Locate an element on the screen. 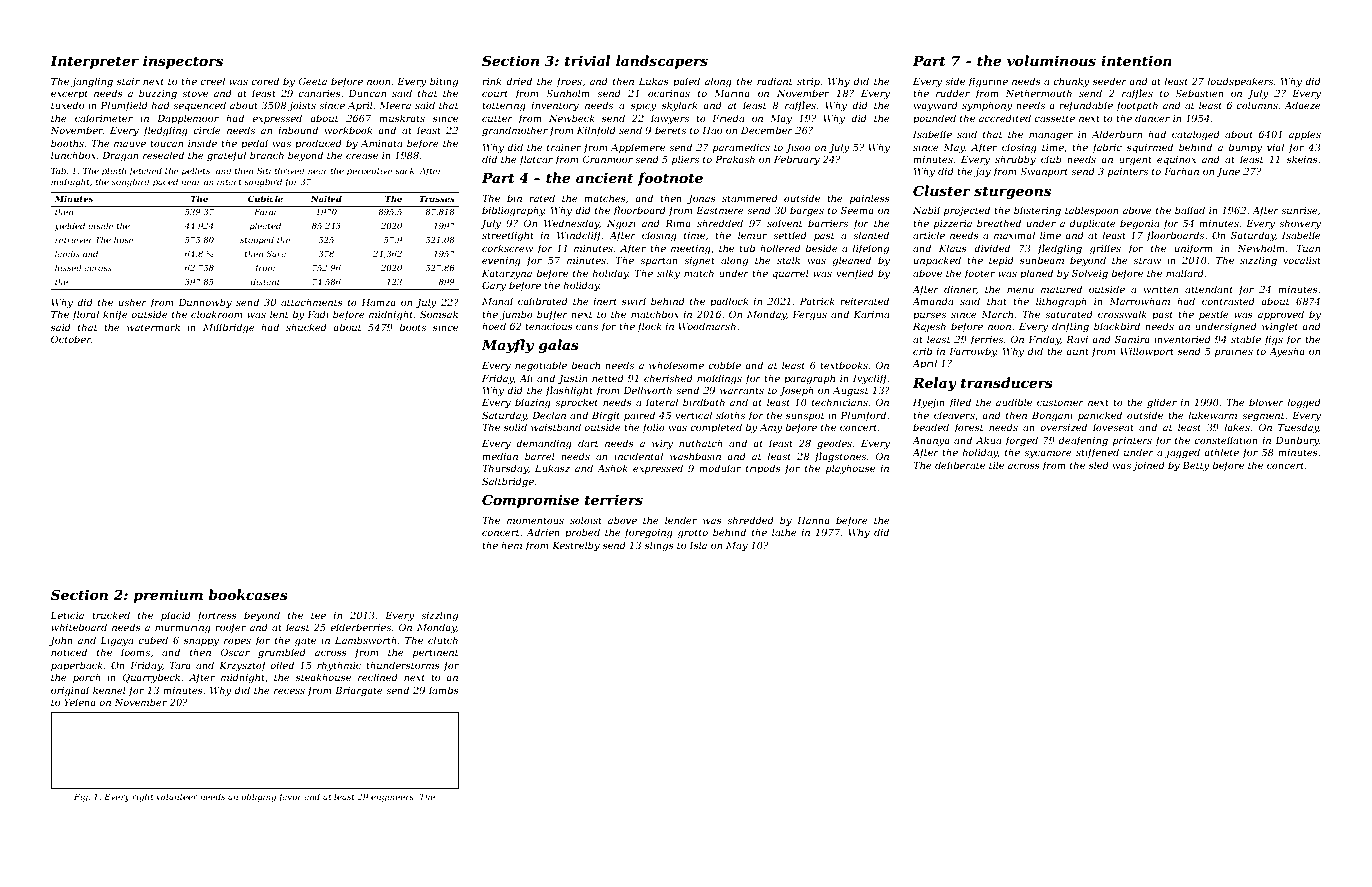 This screenshot has height=887, width=1372. figurine is located at coordinates (988, 82).
